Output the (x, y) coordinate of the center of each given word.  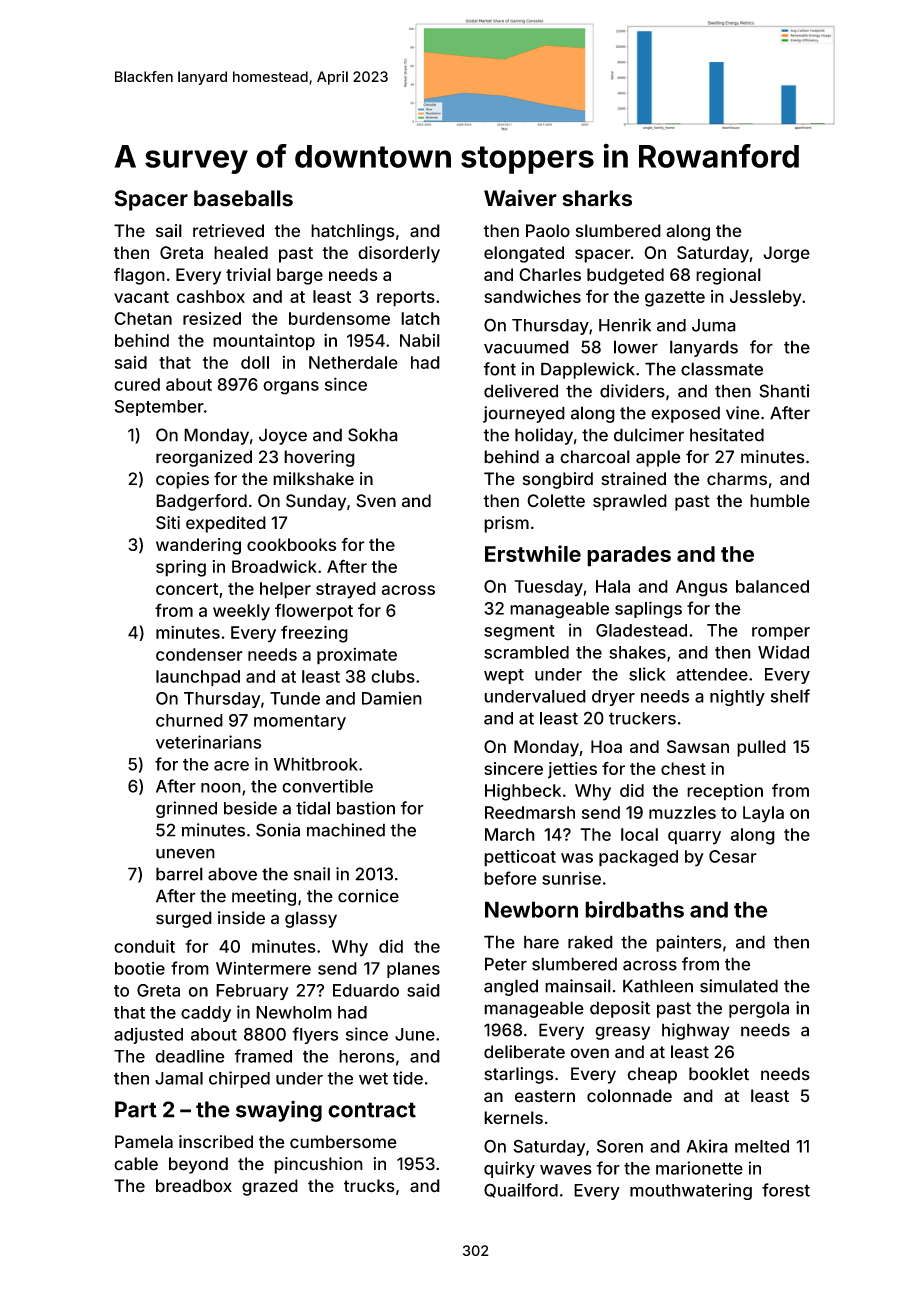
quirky (509, 1169)
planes (413, 970)
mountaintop (264, 342)
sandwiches (532, 296)
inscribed (216, 1142)
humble (780, 501)
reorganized (204, 458)
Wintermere (263, 968)
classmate (722, 369)
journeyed (524, 414)
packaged (638, 858)
